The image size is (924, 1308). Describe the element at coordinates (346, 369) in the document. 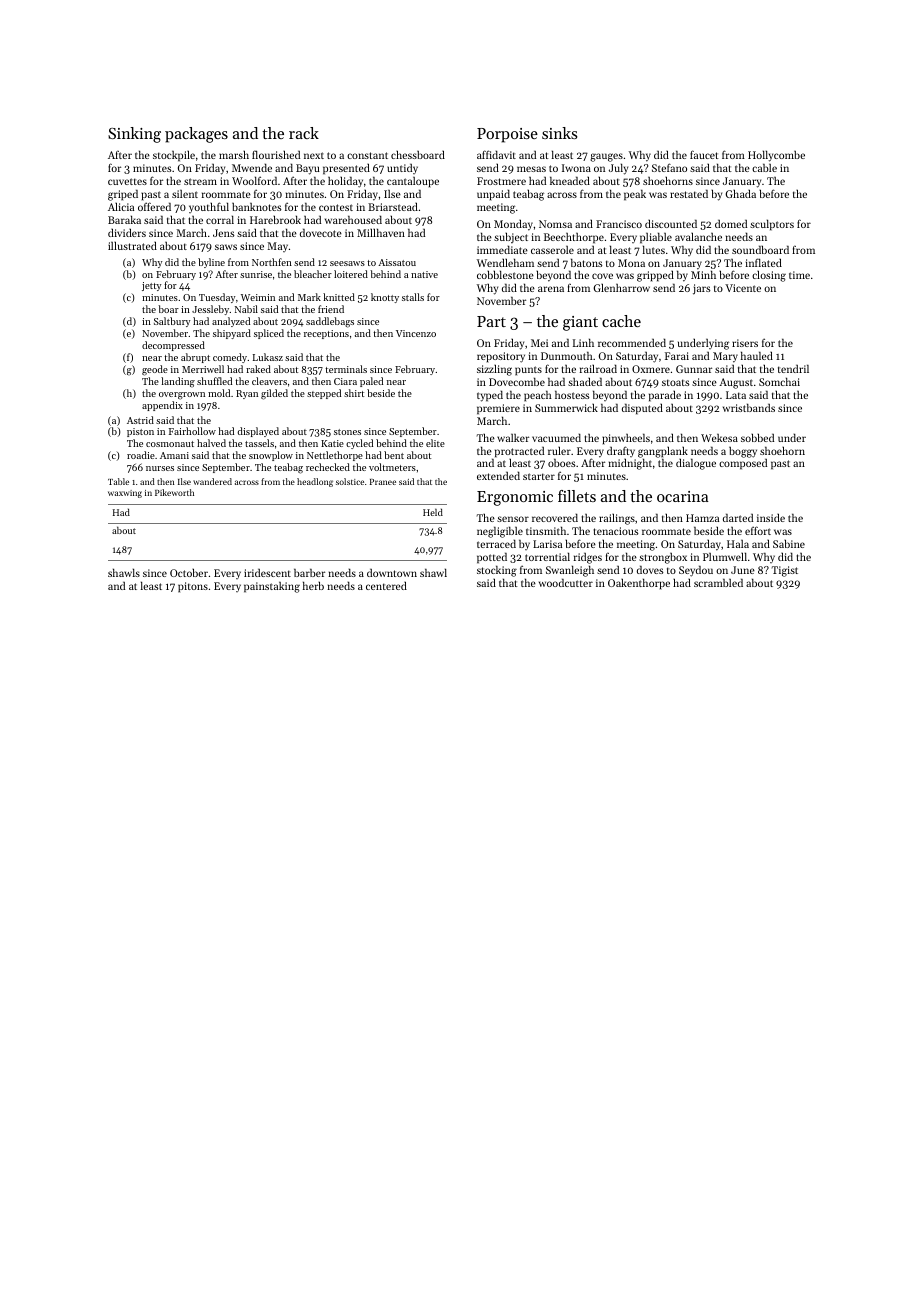

I see `terminals` at that location.
